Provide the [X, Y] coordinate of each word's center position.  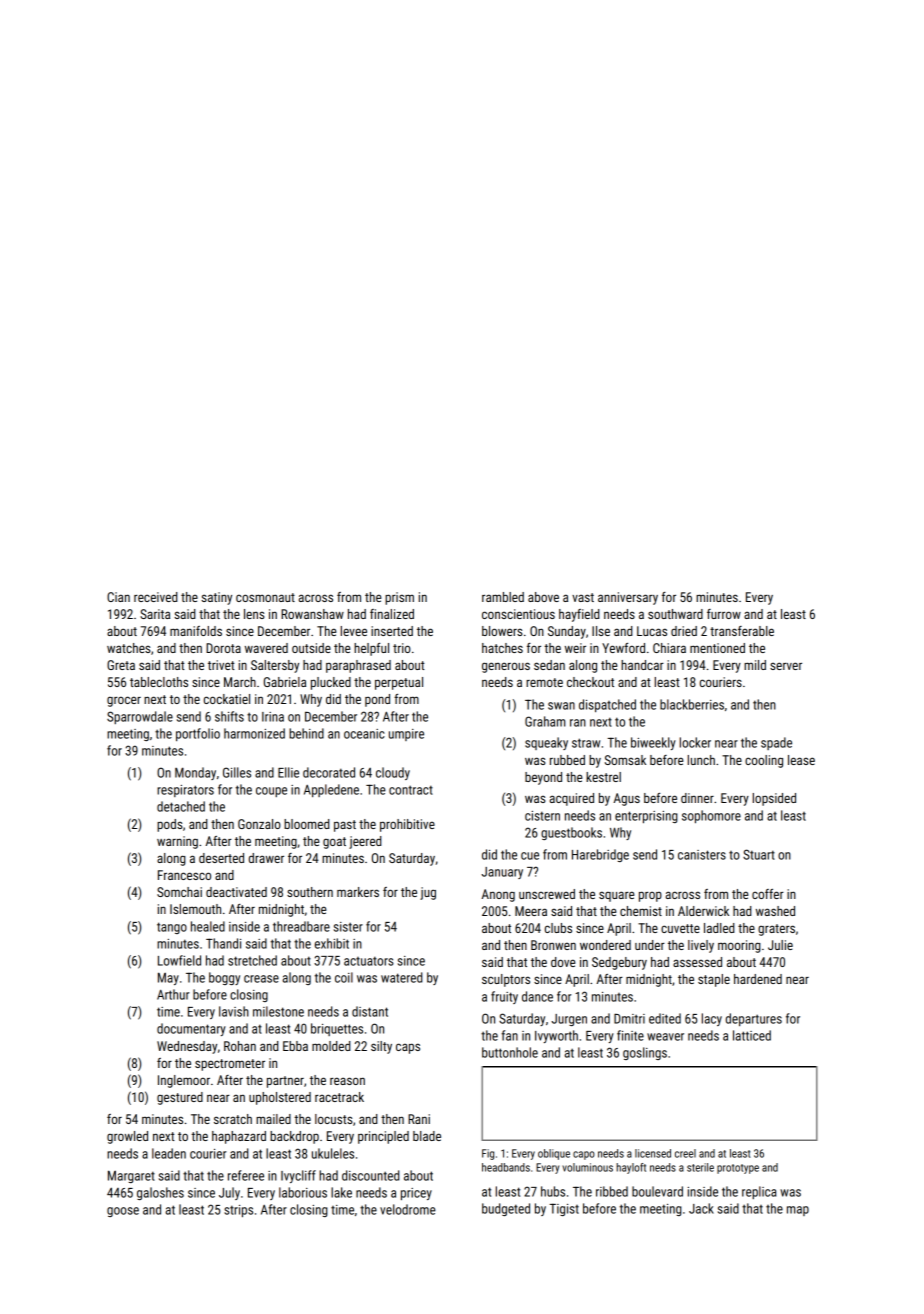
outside [311, 648]
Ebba [295, 1046]
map [798, 1211]
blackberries [692, 704]
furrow [724, 614]
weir [575, 648]
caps [408, 1048]
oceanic [364, 734]
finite [630, 1035]
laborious [303, 1192]
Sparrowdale [140, 717]
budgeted [506, 1209]
